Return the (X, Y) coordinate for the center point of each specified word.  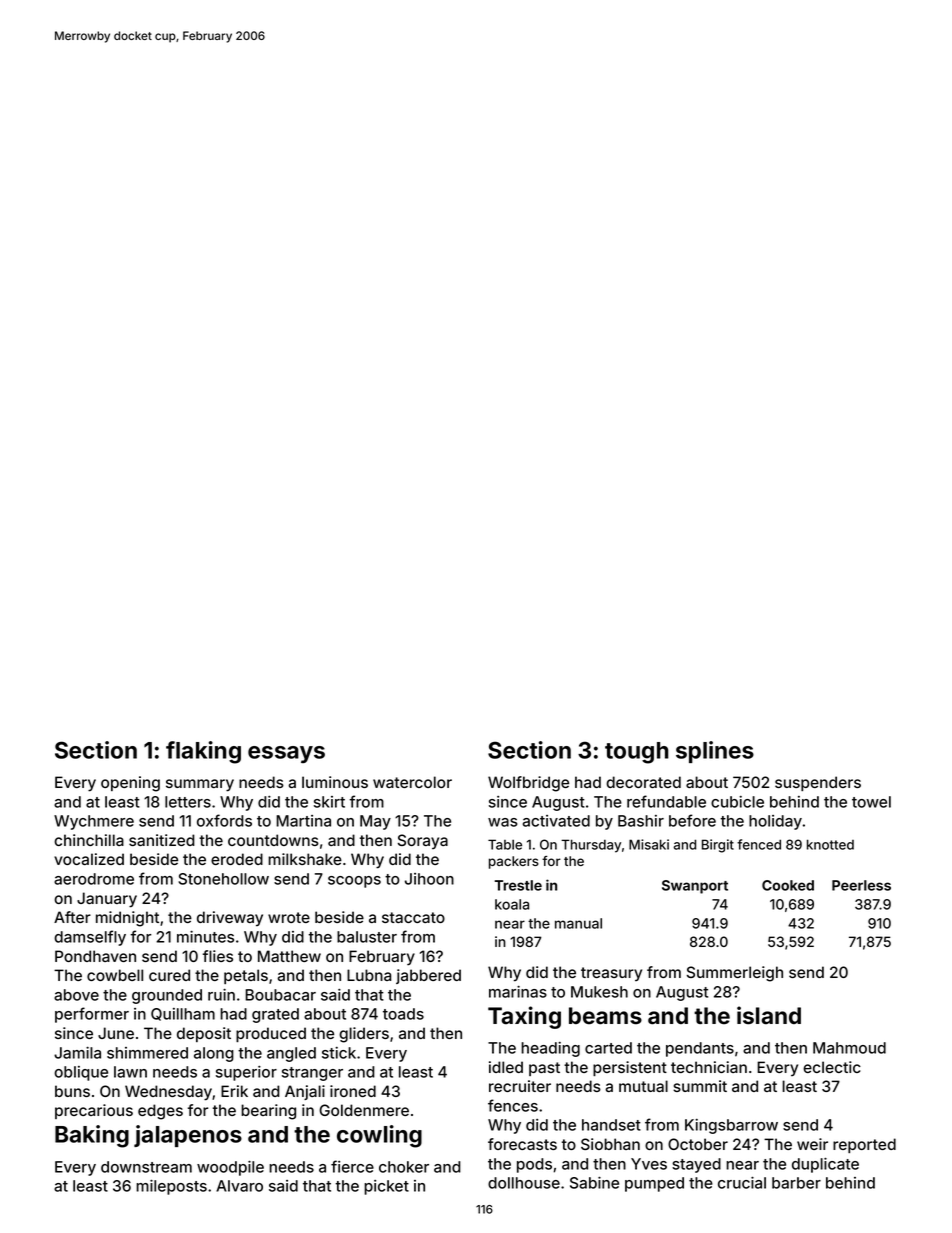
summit (700, 1086)
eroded (237, 859)
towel (871, 802)
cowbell (115, 975)
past (544, 1069)
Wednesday (168, 1093)
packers (514, 862)
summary (200, 785)
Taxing (524, 1017)
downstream (146, 1167)
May (375, 822)
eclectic (832, 1067)
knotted (830, 844)
